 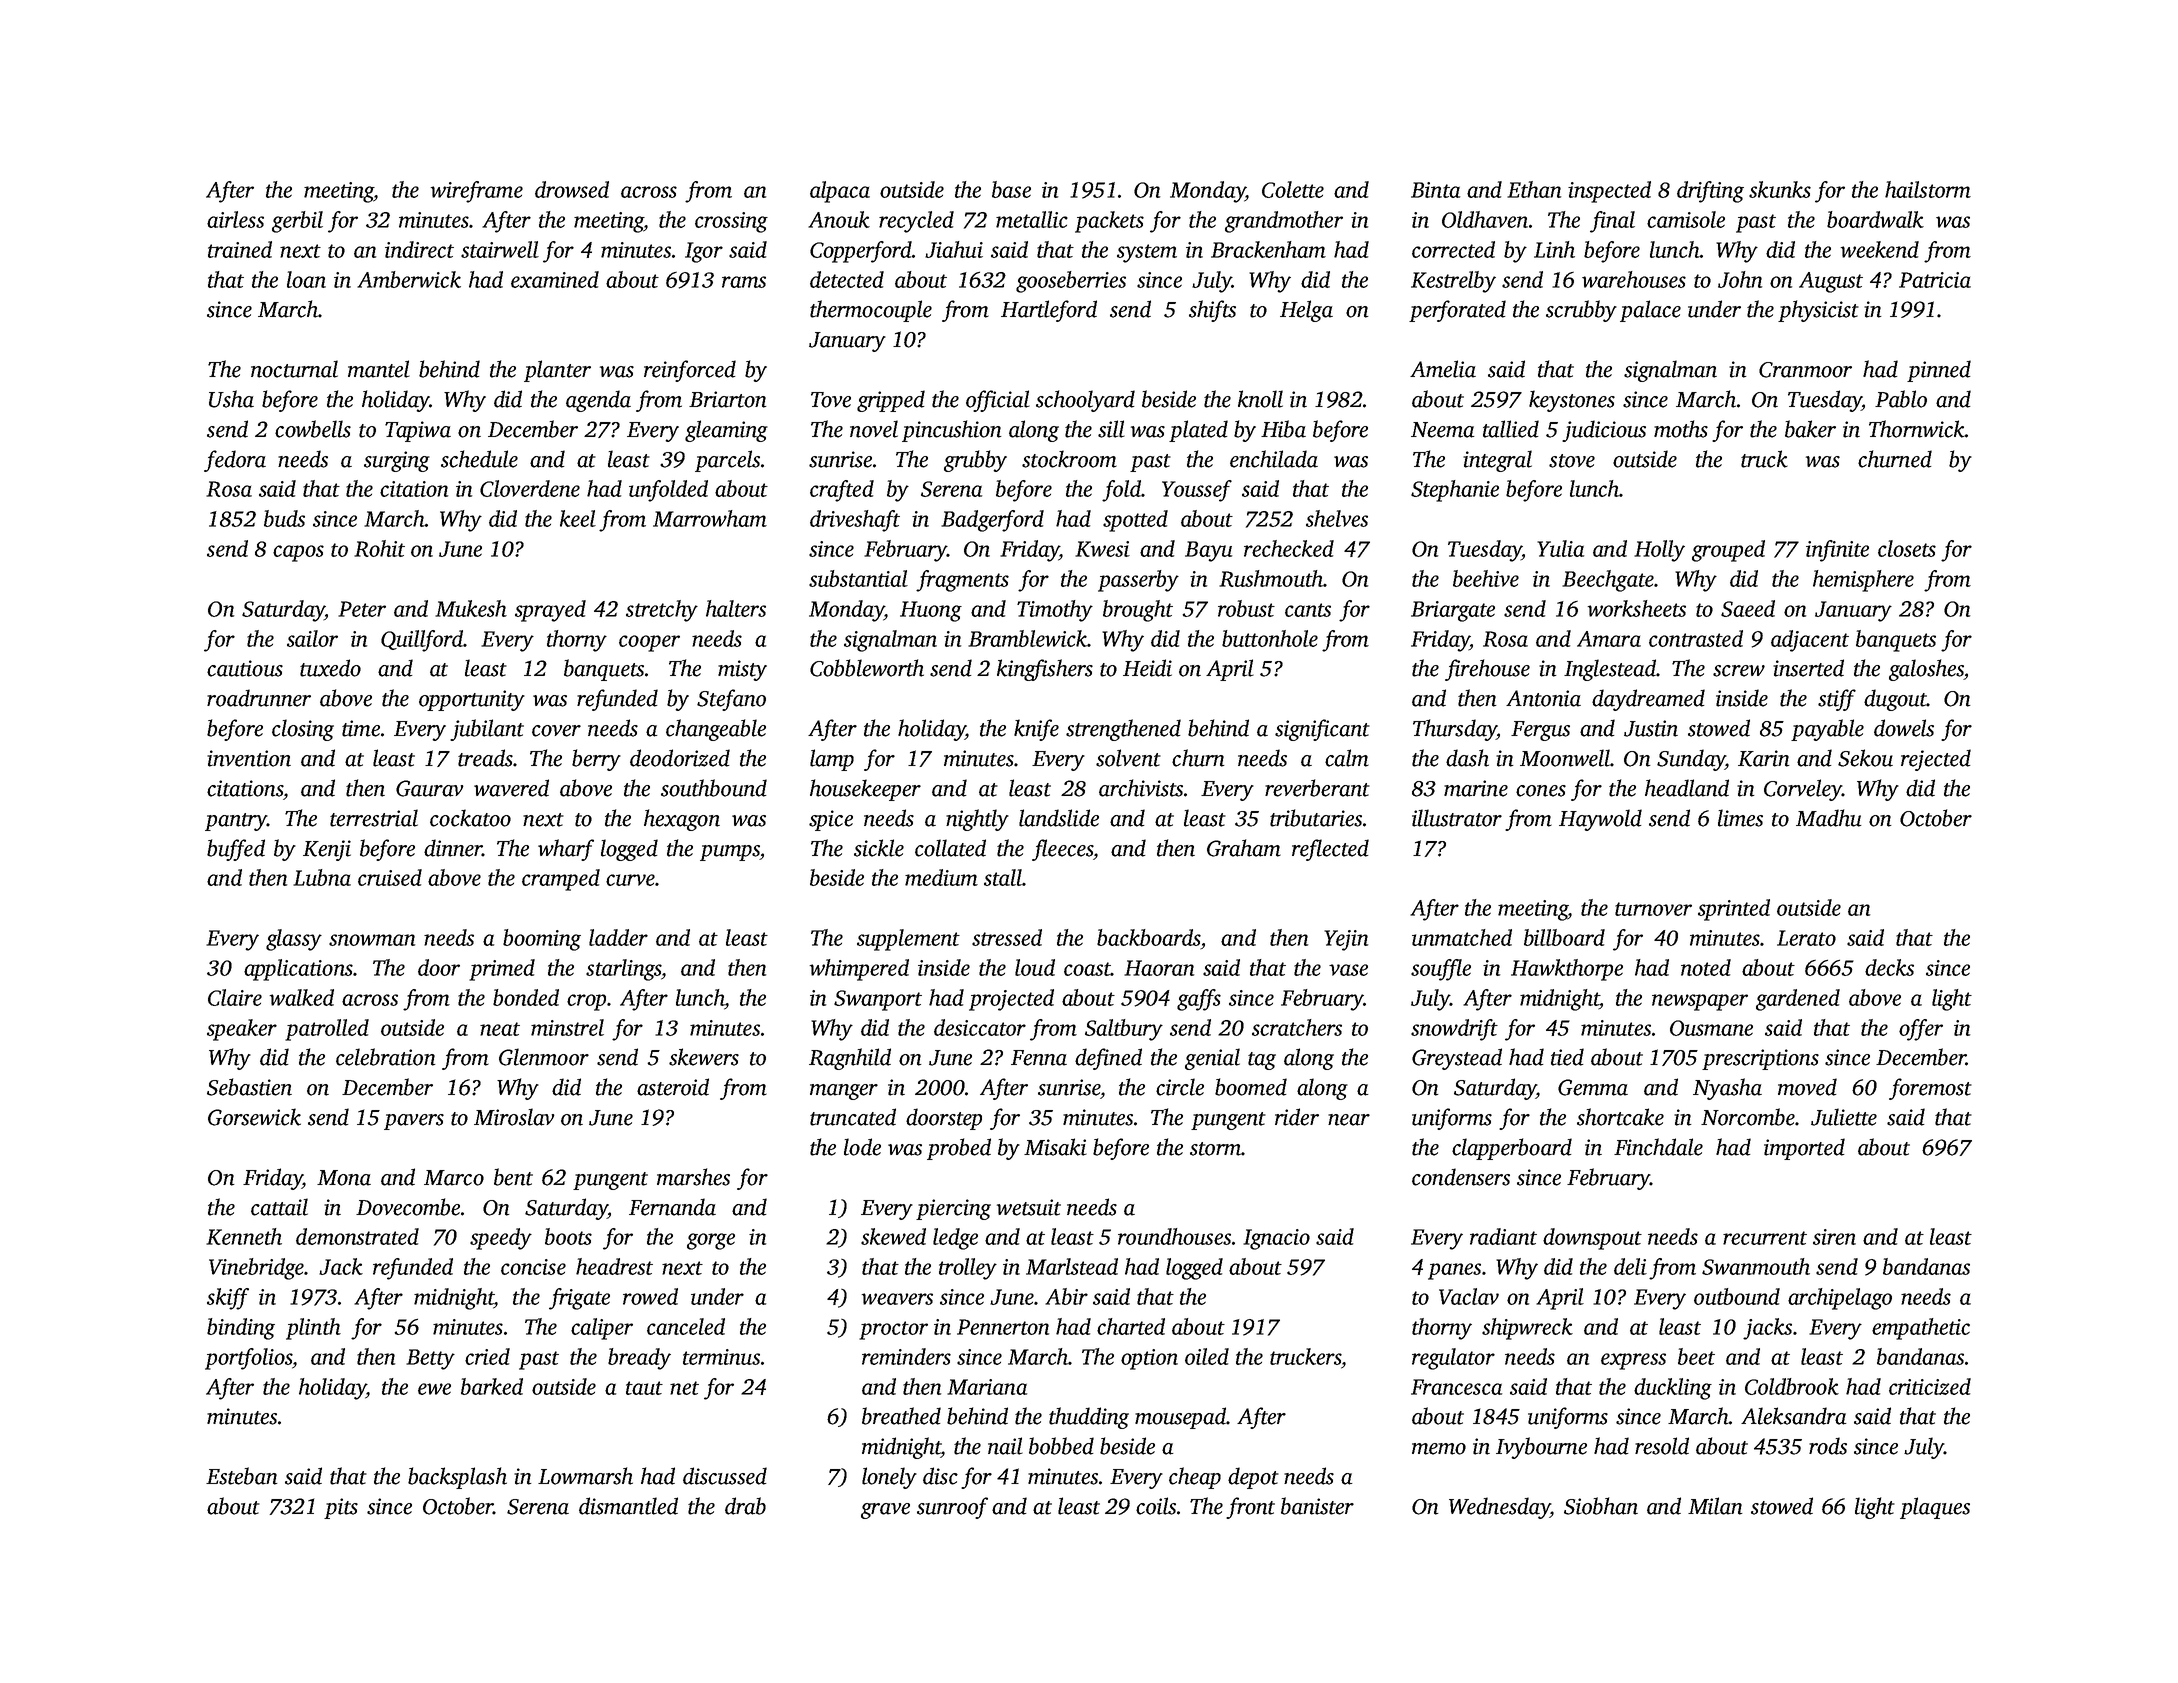 I want to click on perforated, so click(x=1457, y=311).
